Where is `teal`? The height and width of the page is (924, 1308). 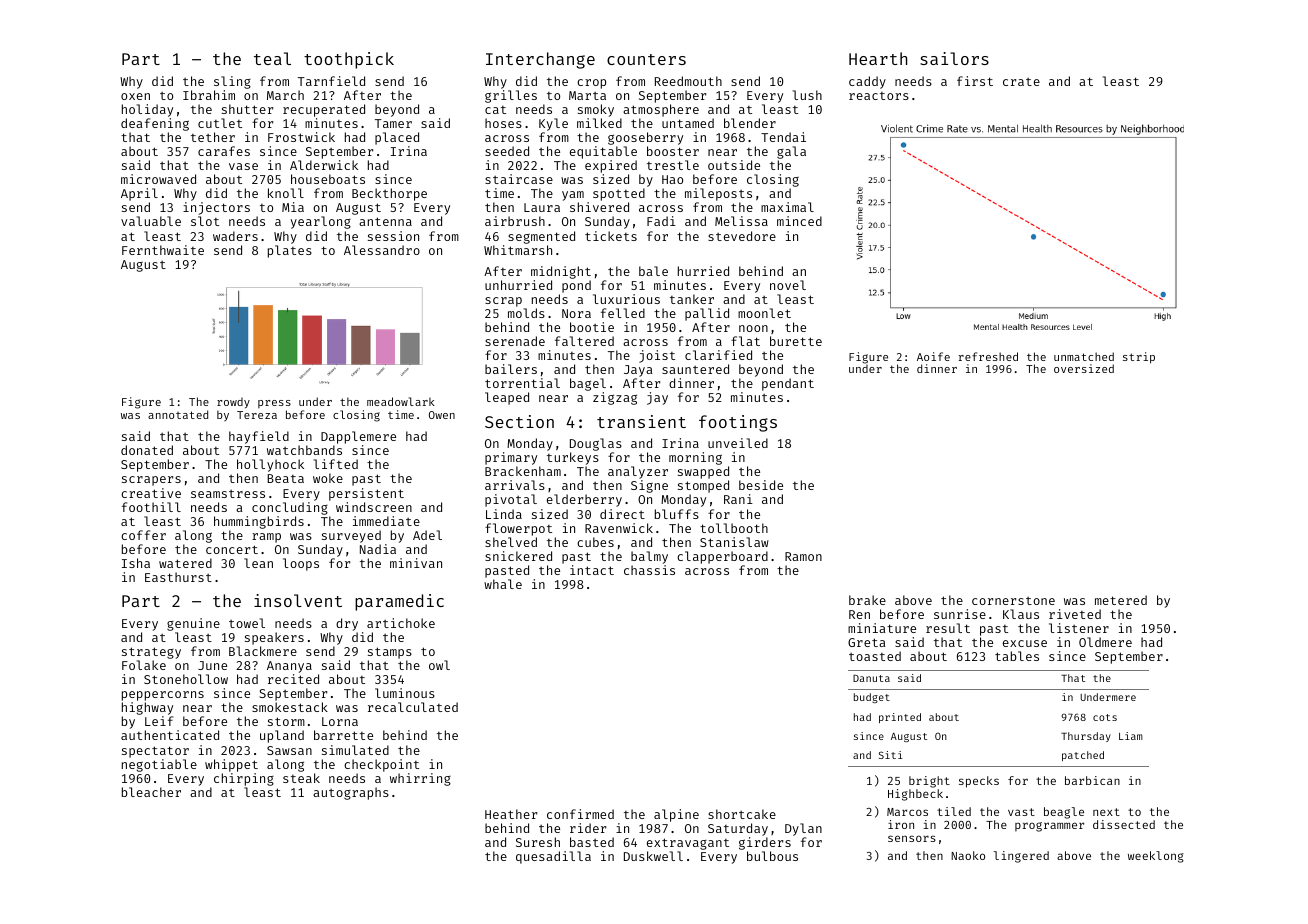
teal is located at coordinates (272, 58).
